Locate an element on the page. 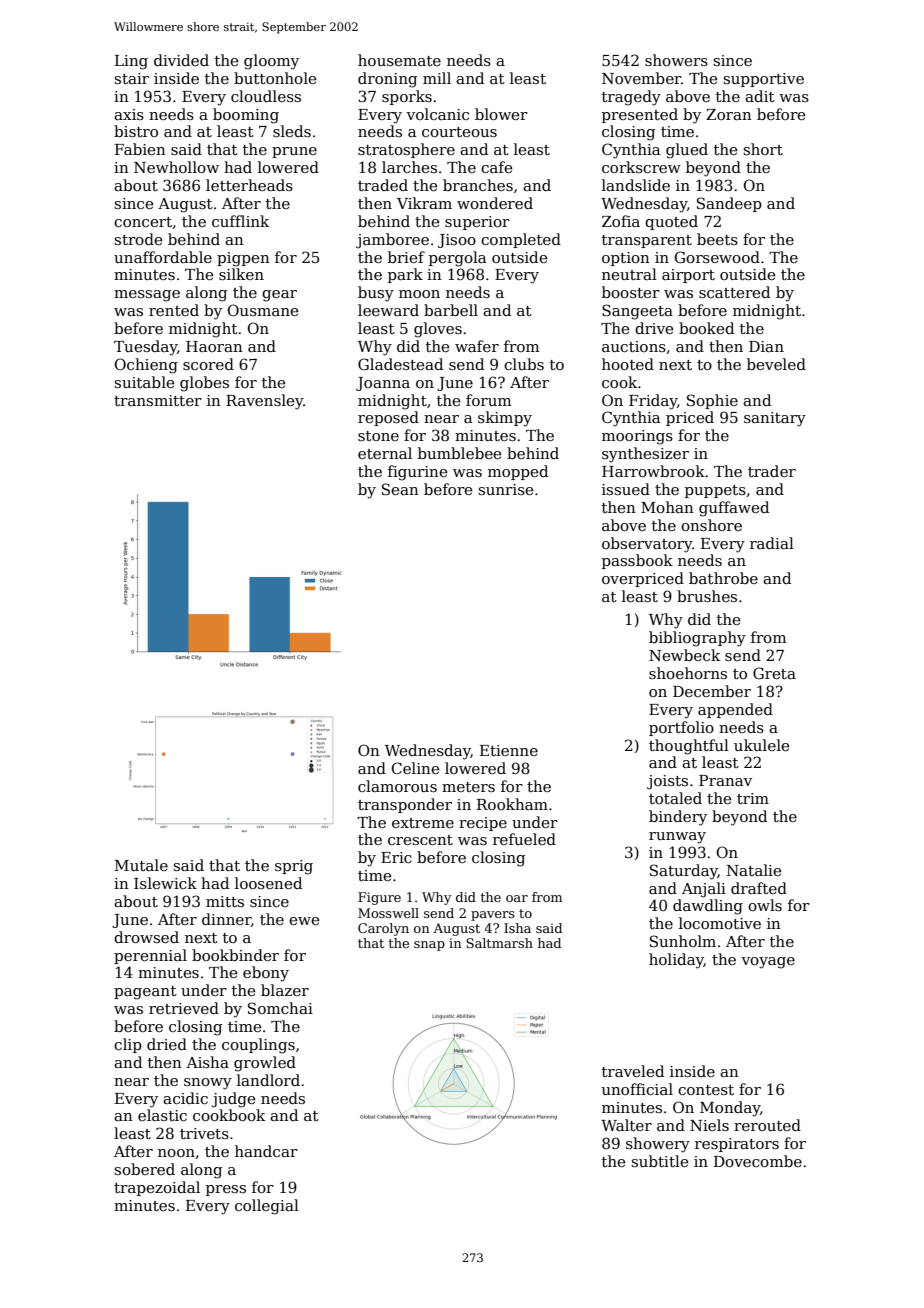 The width and height of the page is (924, 1308). Somchai is located at coordinates (280, 1008).
